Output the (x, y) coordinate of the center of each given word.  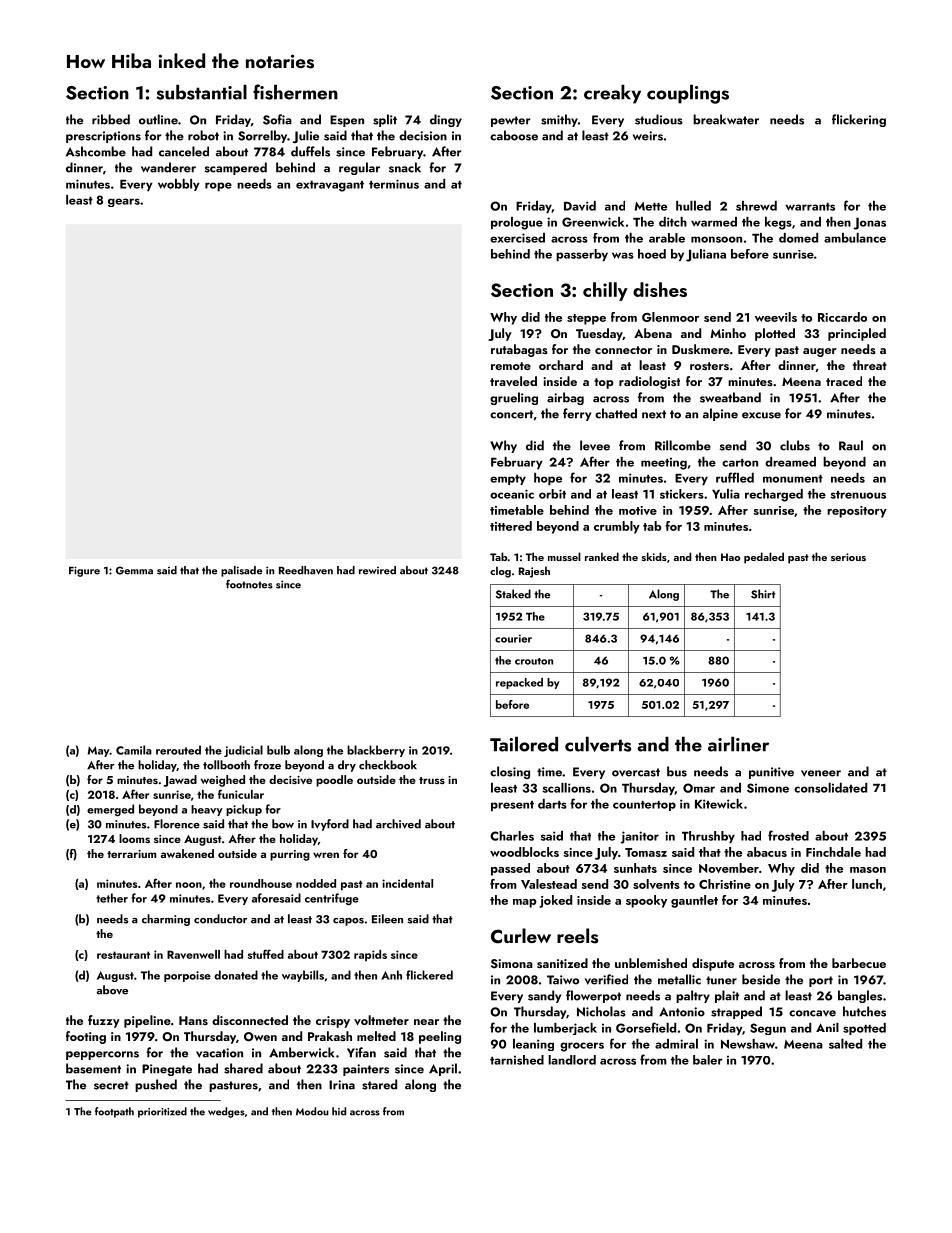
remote (511, 366)
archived (398, 824)
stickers (682, 494)
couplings (688, 94)
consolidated (830, 788)
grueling (514, 398)
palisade (241, 571)
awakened (187, 853)
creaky (612, 94)
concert (511, 414)
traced (844, 381)
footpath (114, 1112)
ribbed (111, 119)
